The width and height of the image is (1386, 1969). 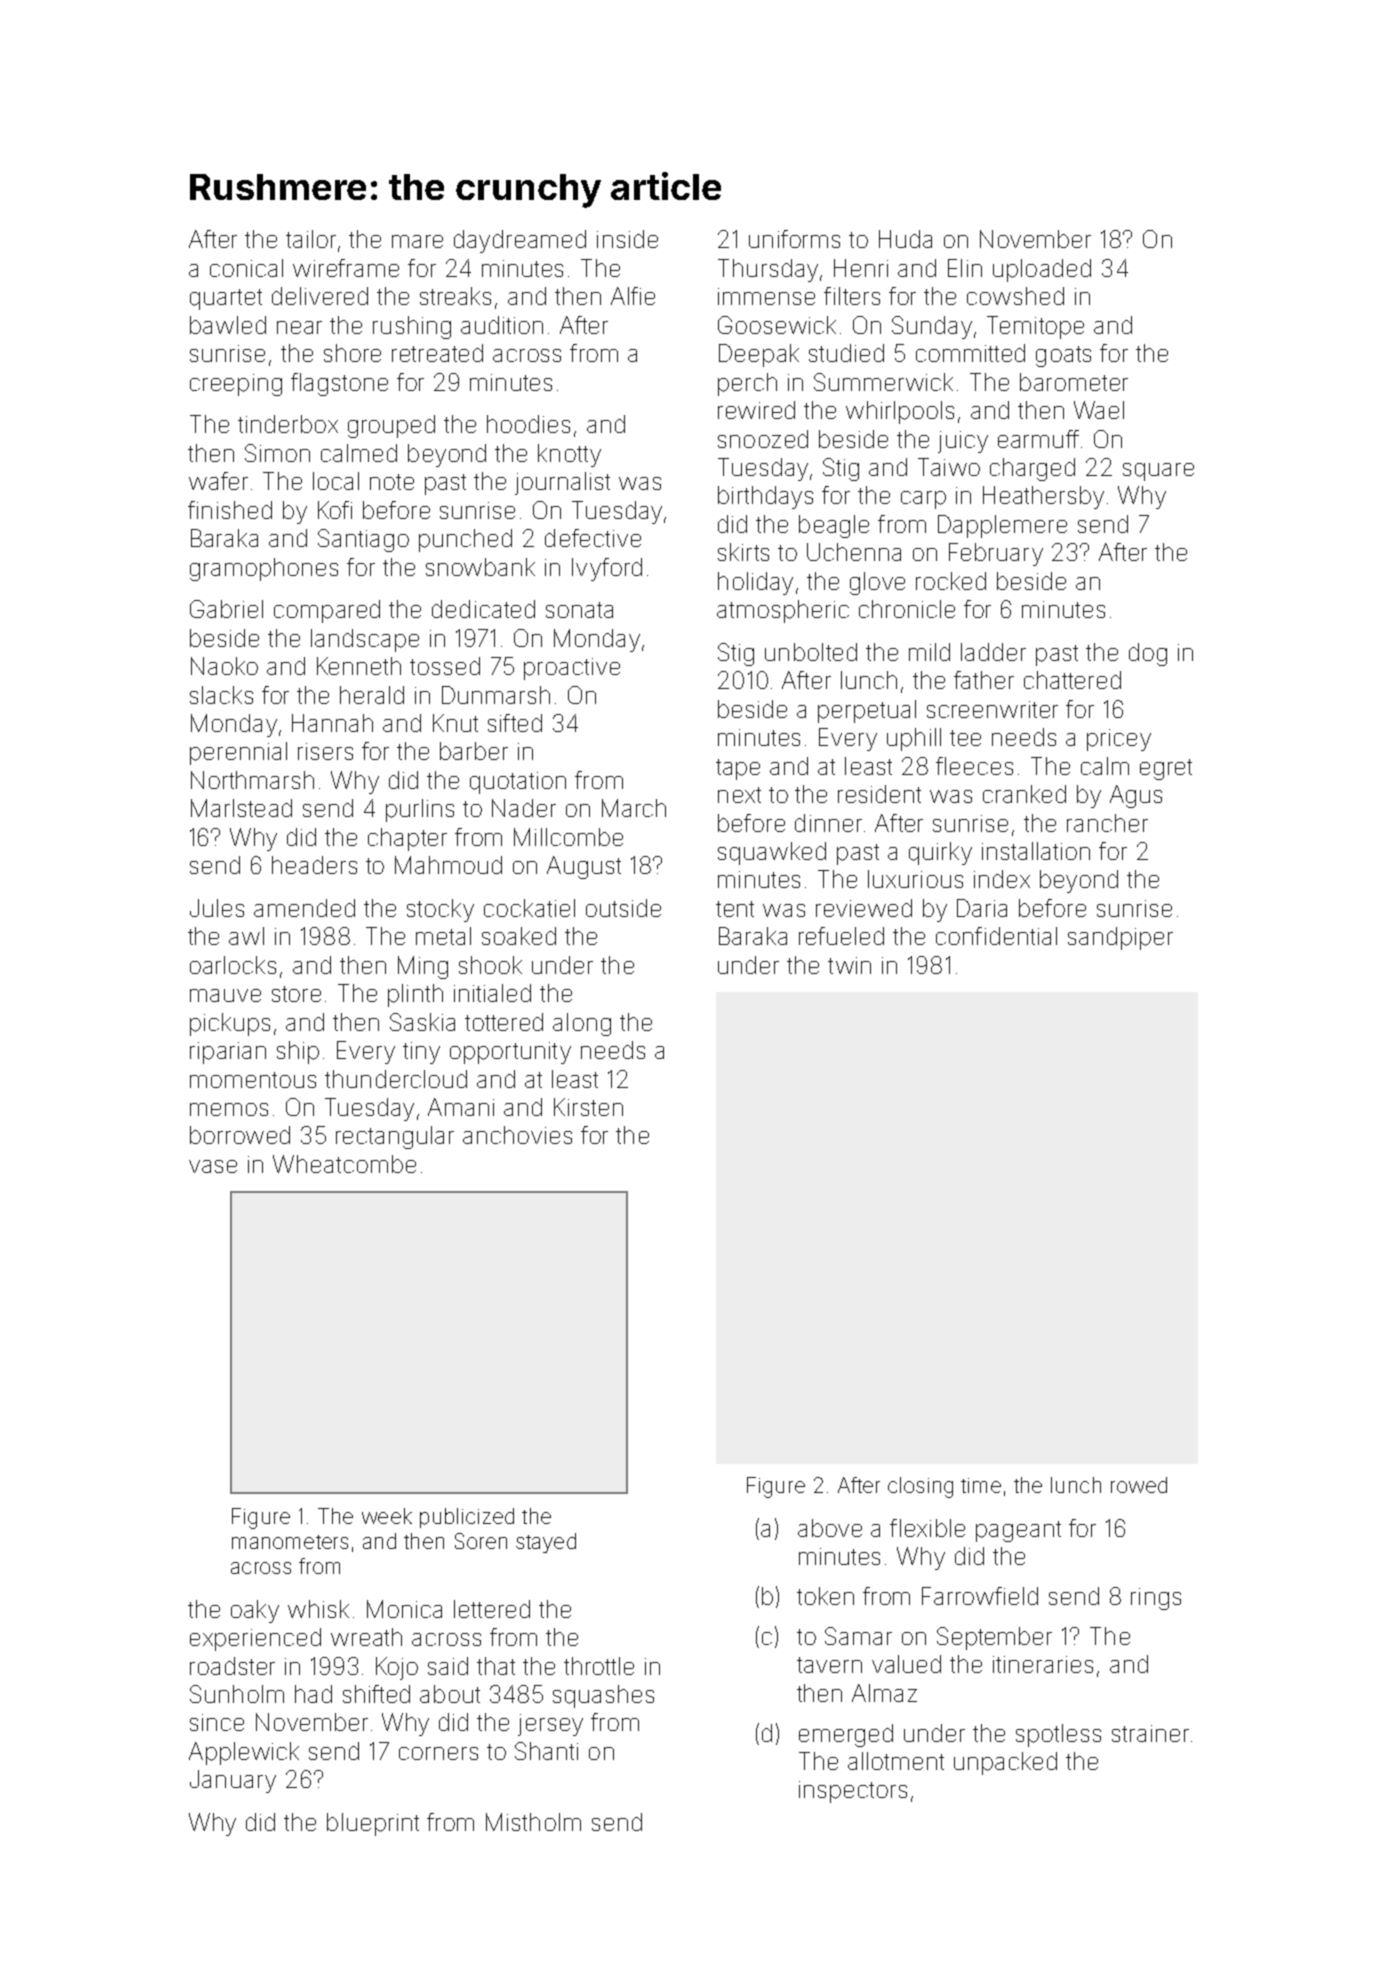 I want to click on mare, so click(x=417, y=241).
